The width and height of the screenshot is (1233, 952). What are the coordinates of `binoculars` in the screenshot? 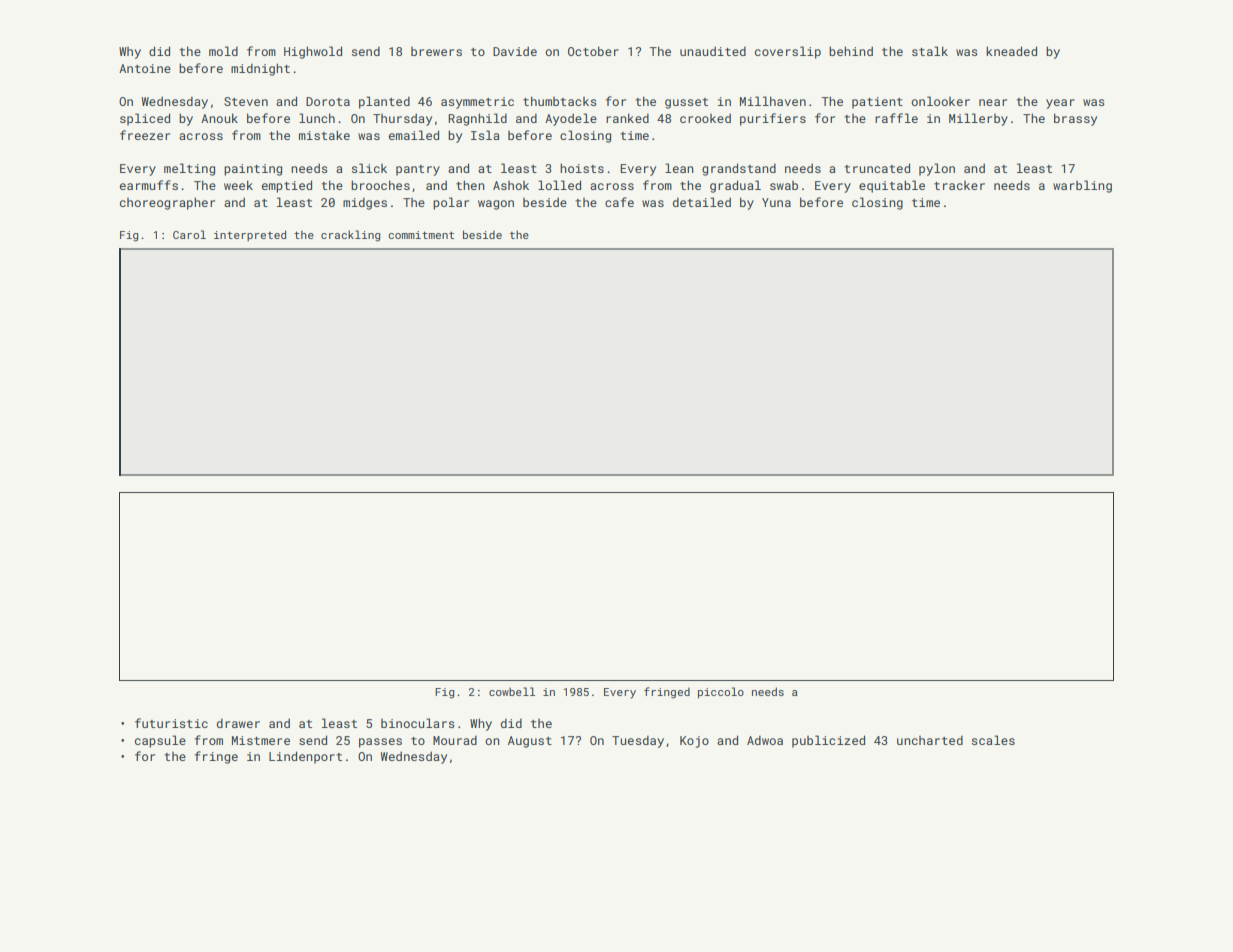 It's located at (418, 723).
